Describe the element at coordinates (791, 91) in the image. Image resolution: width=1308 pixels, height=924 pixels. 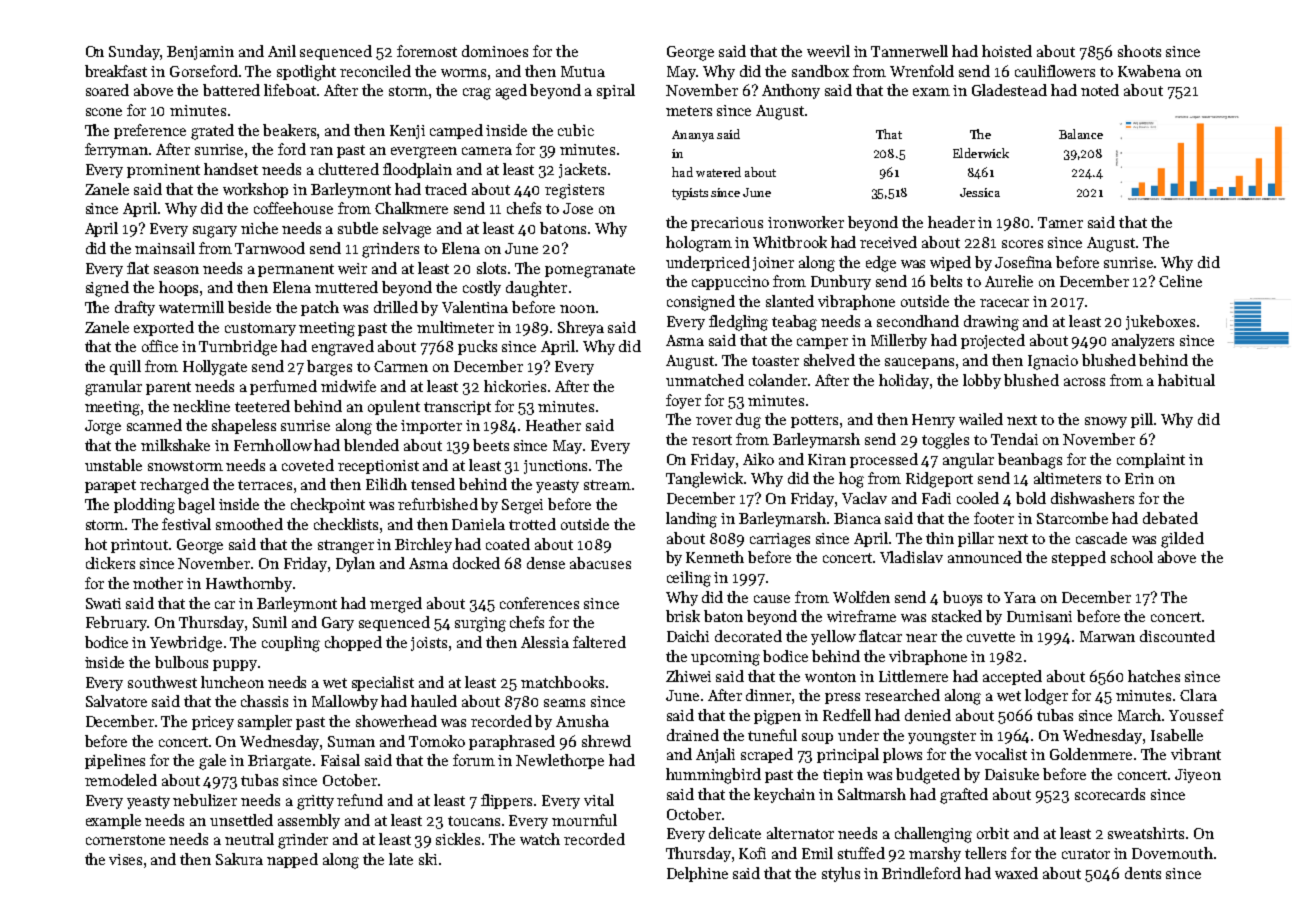
I see `Anthony` at that location.
